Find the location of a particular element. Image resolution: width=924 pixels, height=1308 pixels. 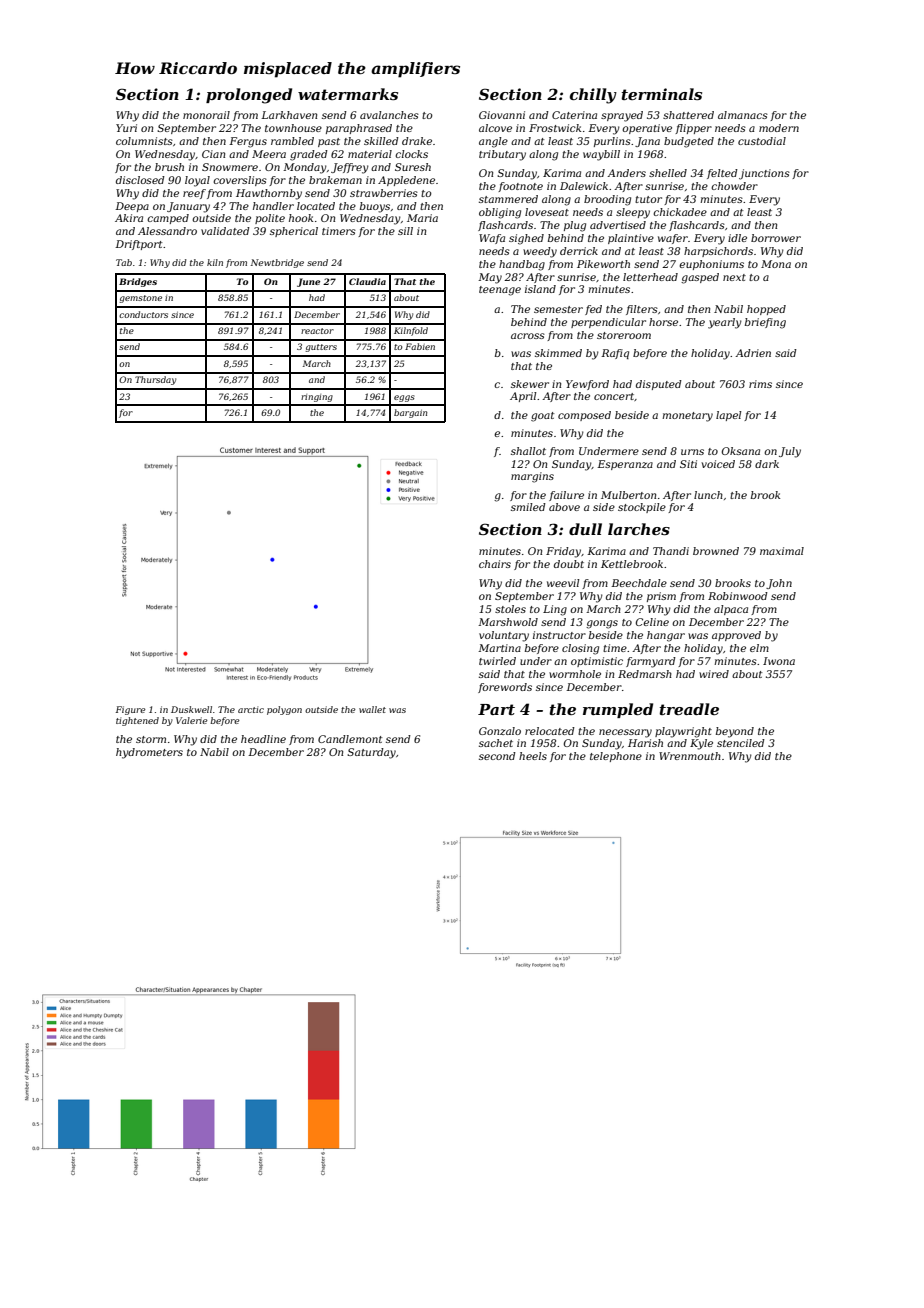

second is located at coordinates (497, 756).
